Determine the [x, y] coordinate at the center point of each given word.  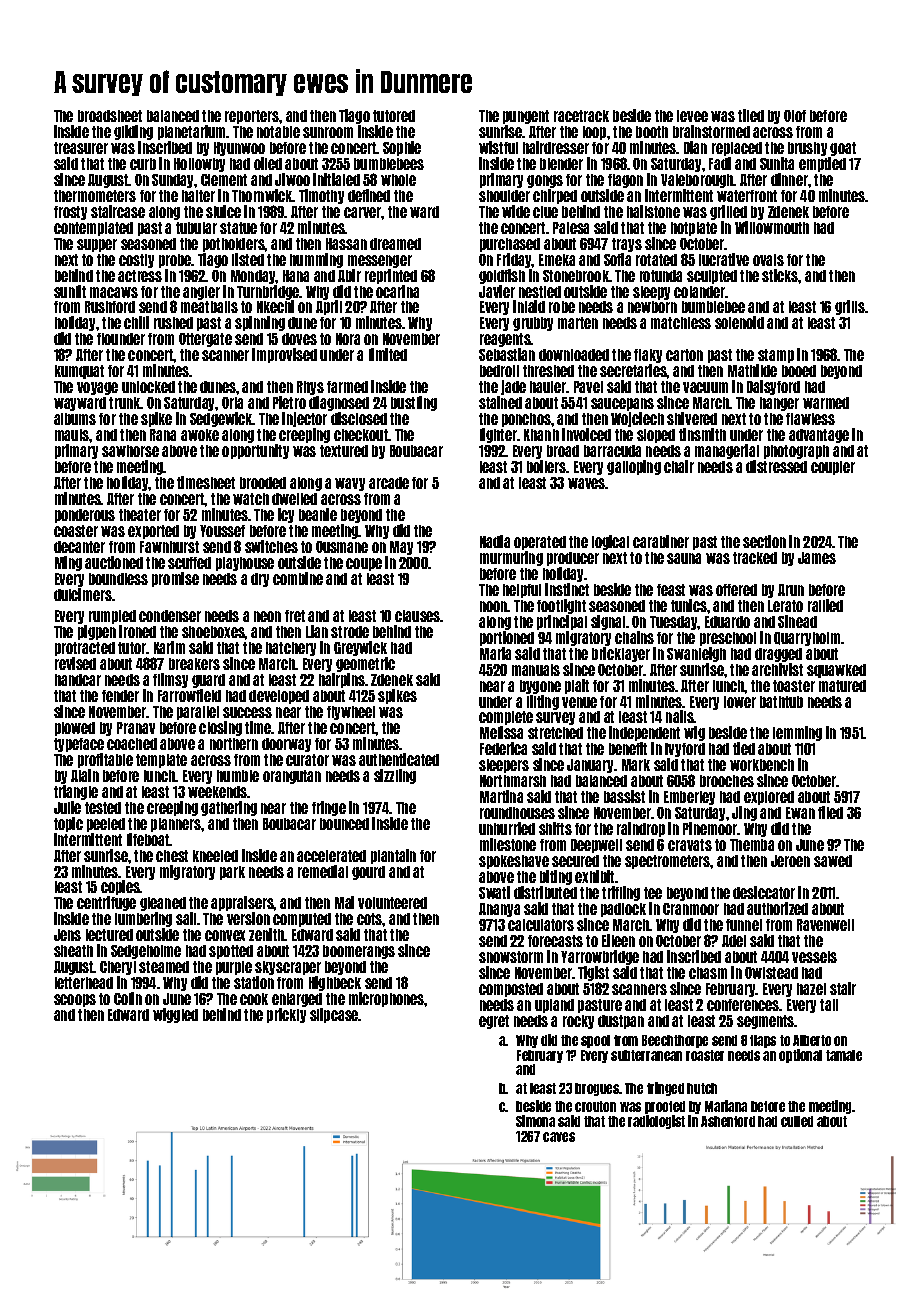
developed [279, 697]
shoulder [504, 196]
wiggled [175, 1015]
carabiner [661, 541]
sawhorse [130, 451]
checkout [361, 435]
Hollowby [199, 165]
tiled [751, 115]
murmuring [511, 558]
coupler [833, 468]
